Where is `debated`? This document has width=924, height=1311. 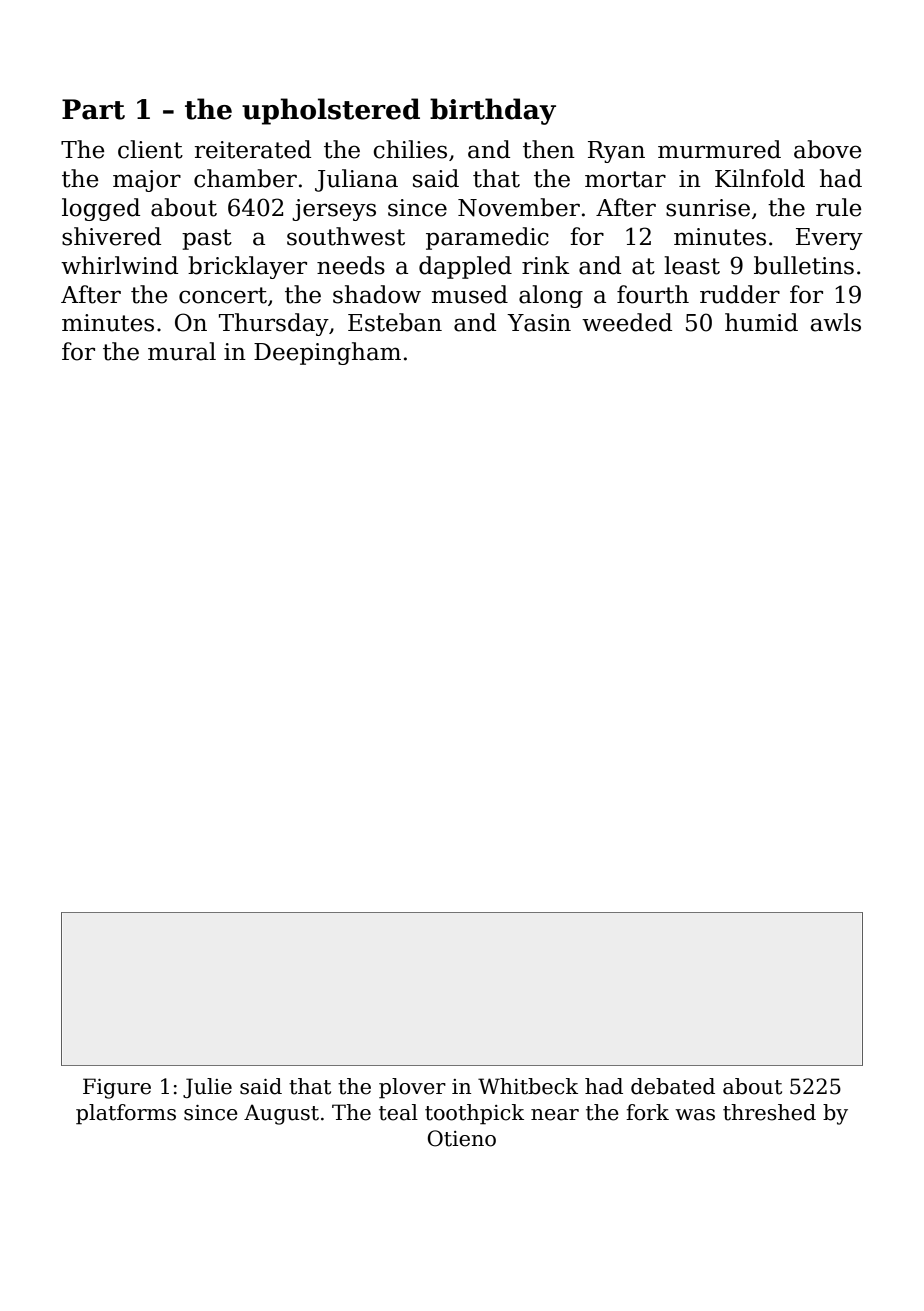
debated is located at coordinates (673, 1086).
